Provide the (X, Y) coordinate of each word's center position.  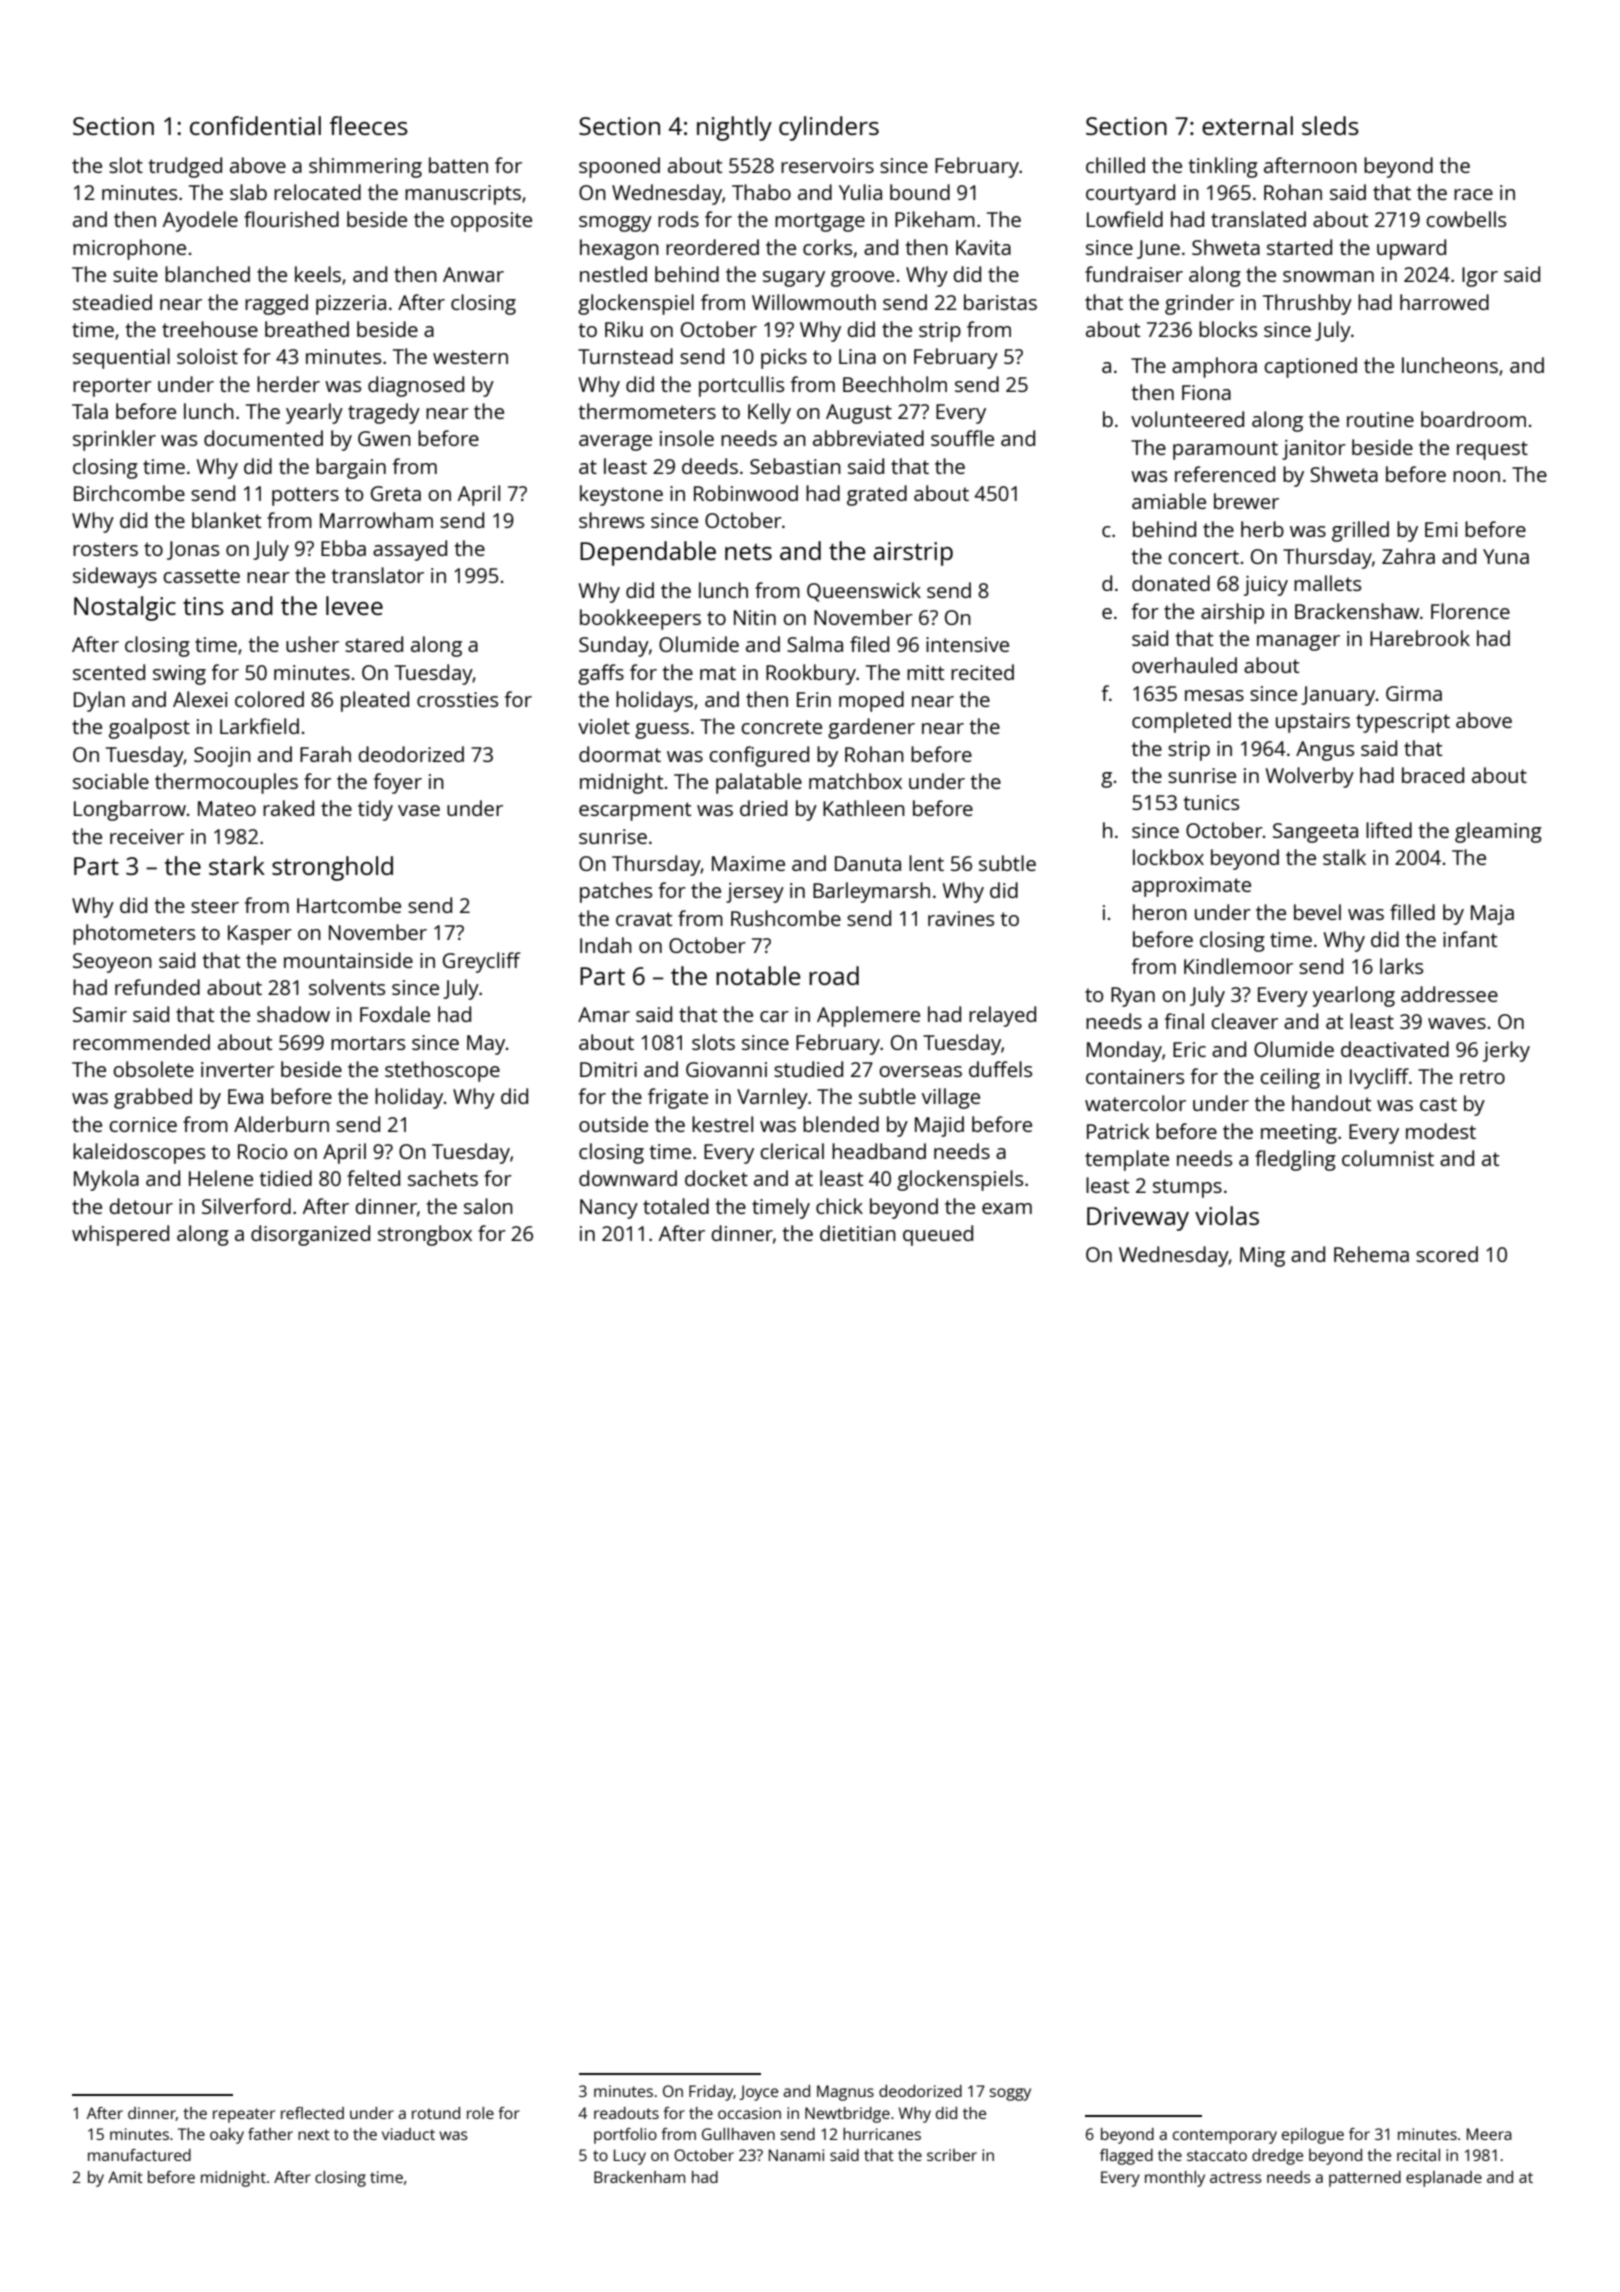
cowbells (1466, 219)
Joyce (758, 2093)
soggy (1010, 2094)
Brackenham (639, 2177)
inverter (237, 1069)
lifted (1389, 830)
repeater (244, 2115)
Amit (125, 2177)
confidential (255, 125)
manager (1298, 643)
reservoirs (827, 165)
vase (419, 810)
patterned (1365, 2179)
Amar (604, 1014)
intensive (967, 644)
